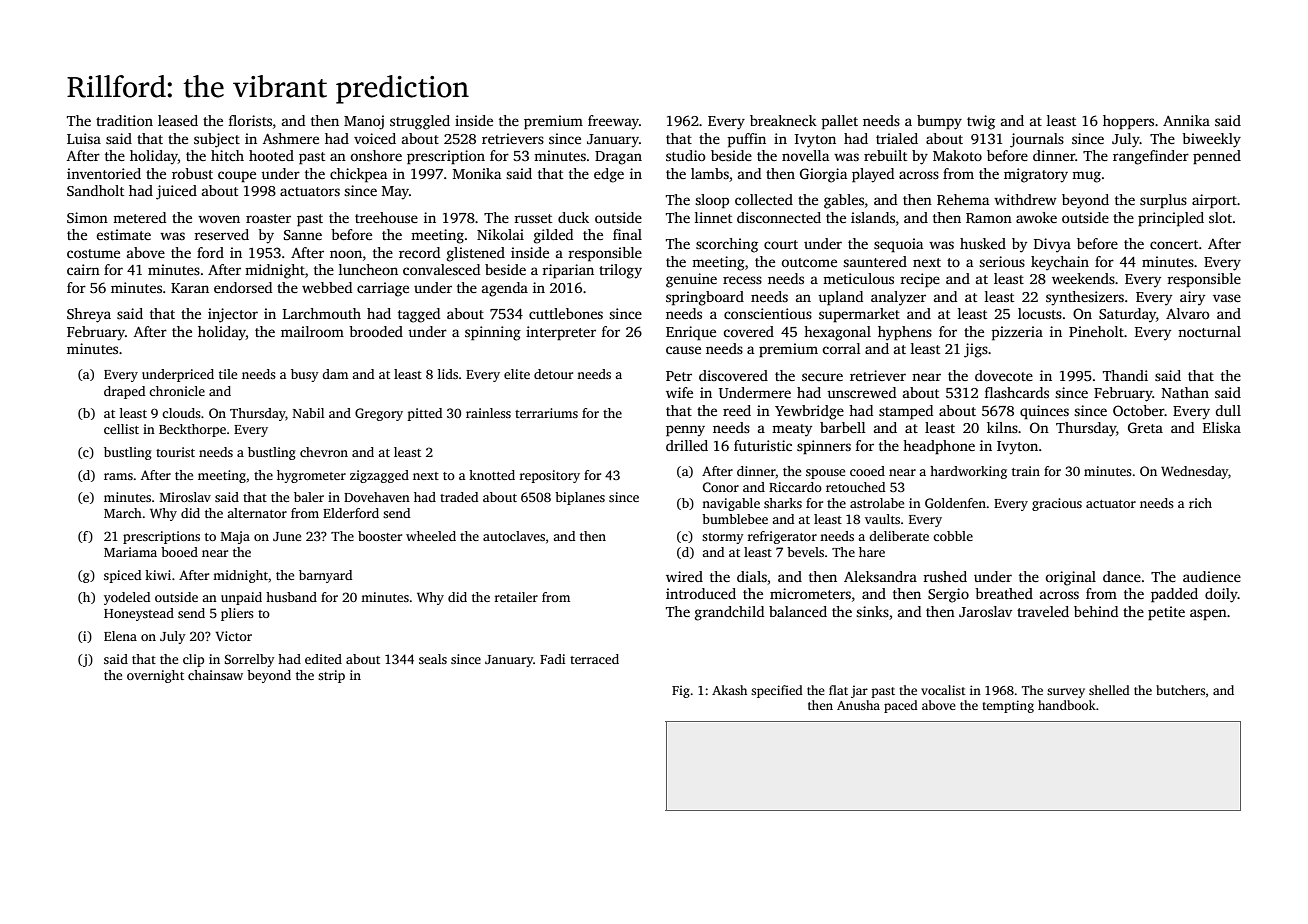 This screenshot has width=1308, height=924. What do you see at coordinates (175, 452) in the screenshot?
I see `tourist` at bounding box center [175, 452].
